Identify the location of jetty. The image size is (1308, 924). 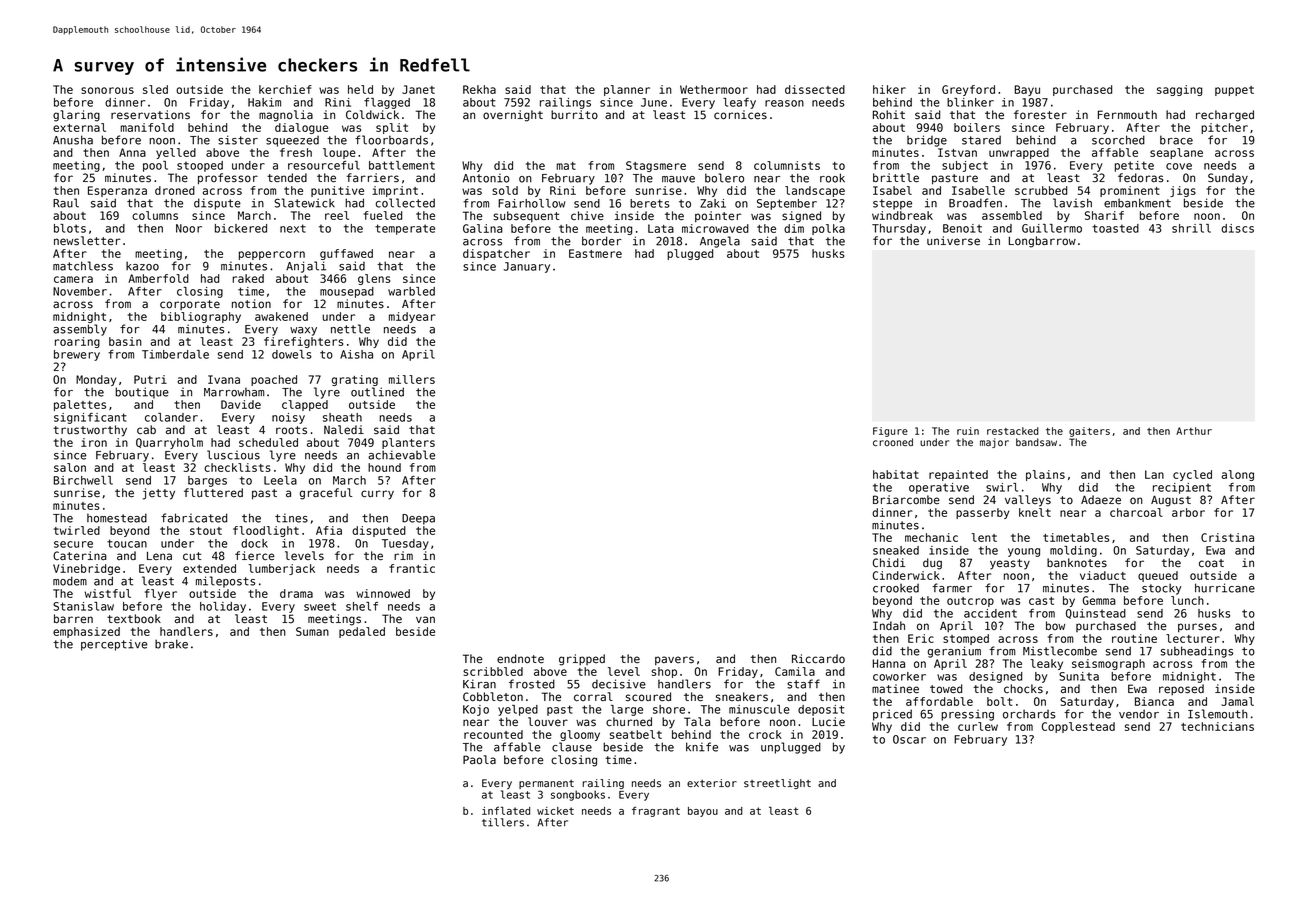
(159, 494).
